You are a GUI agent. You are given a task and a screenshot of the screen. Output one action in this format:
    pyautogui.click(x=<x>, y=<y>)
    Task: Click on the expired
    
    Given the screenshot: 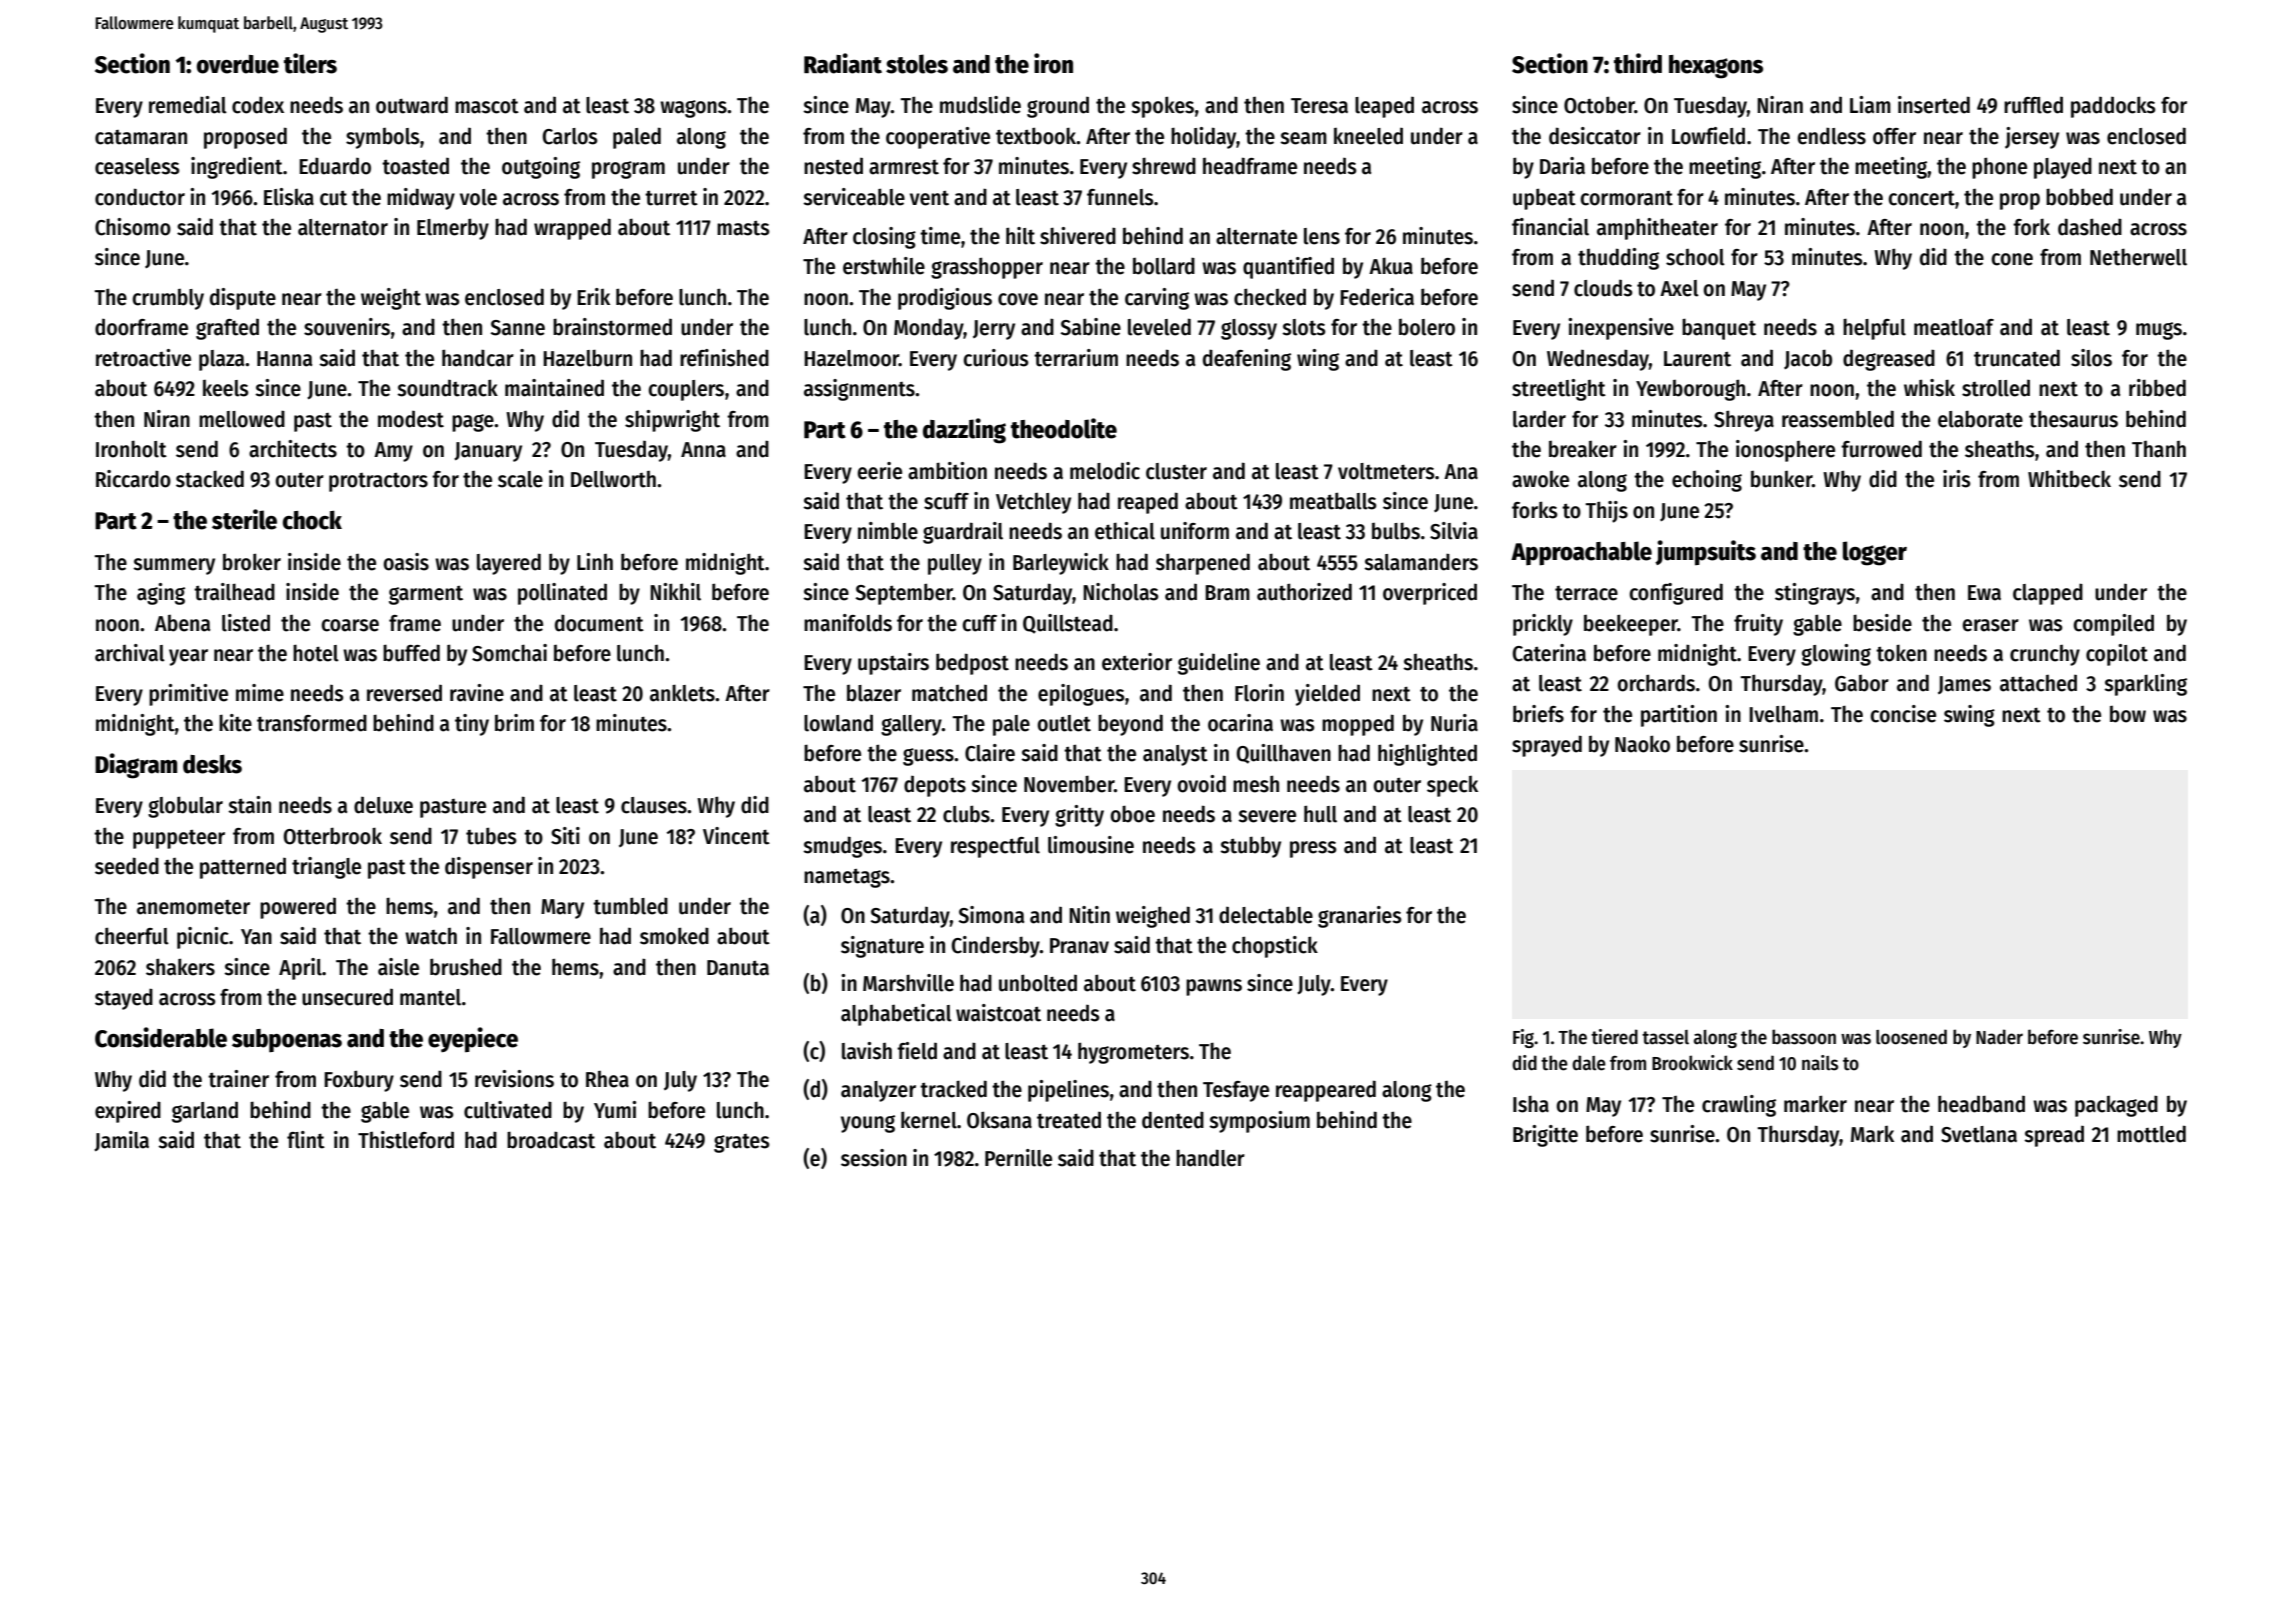 What is the action you would take?
    pyautogui.click(x=128, y=1112)
